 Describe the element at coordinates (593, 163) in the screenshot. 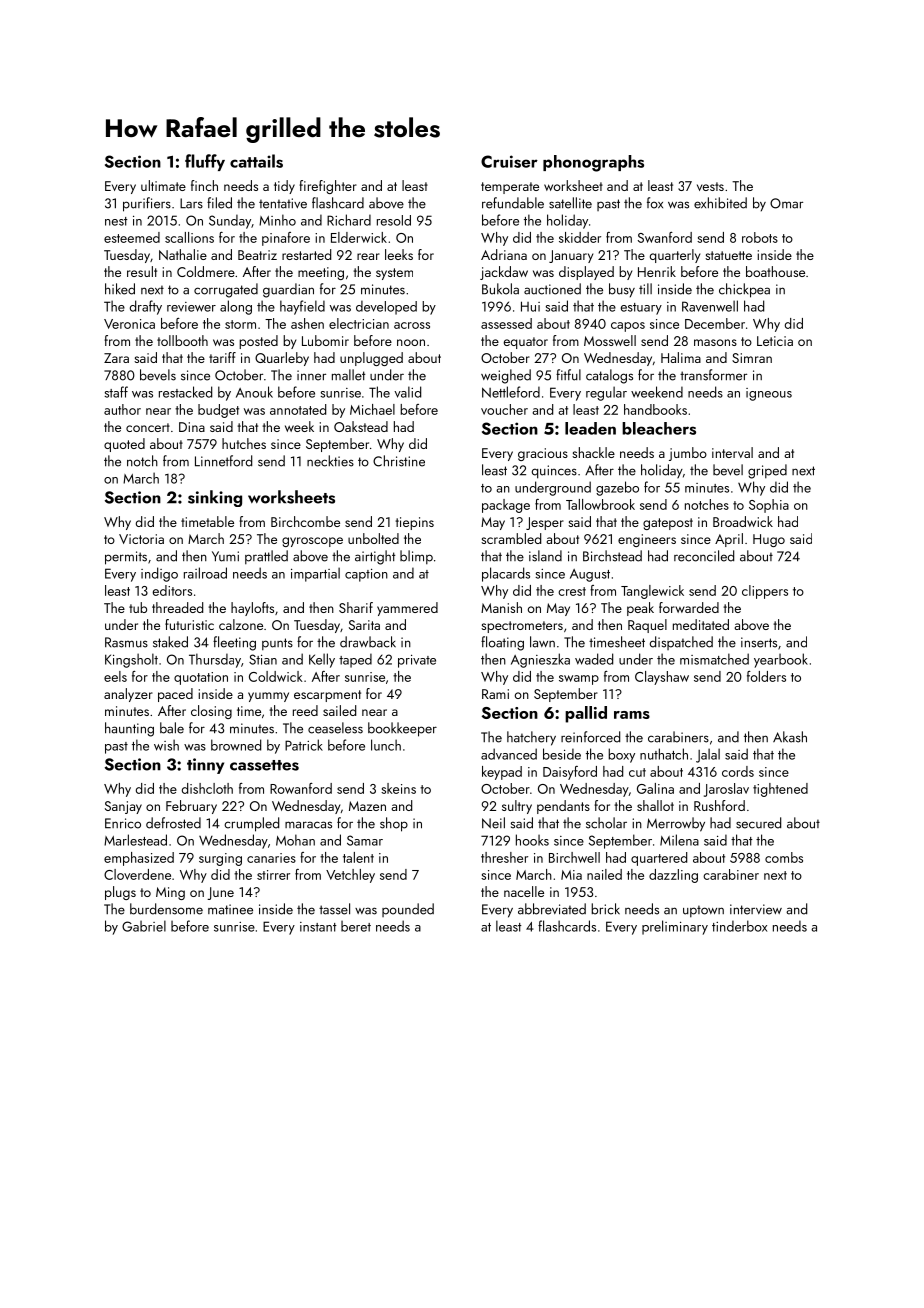

I see `phonographs` at that location.
